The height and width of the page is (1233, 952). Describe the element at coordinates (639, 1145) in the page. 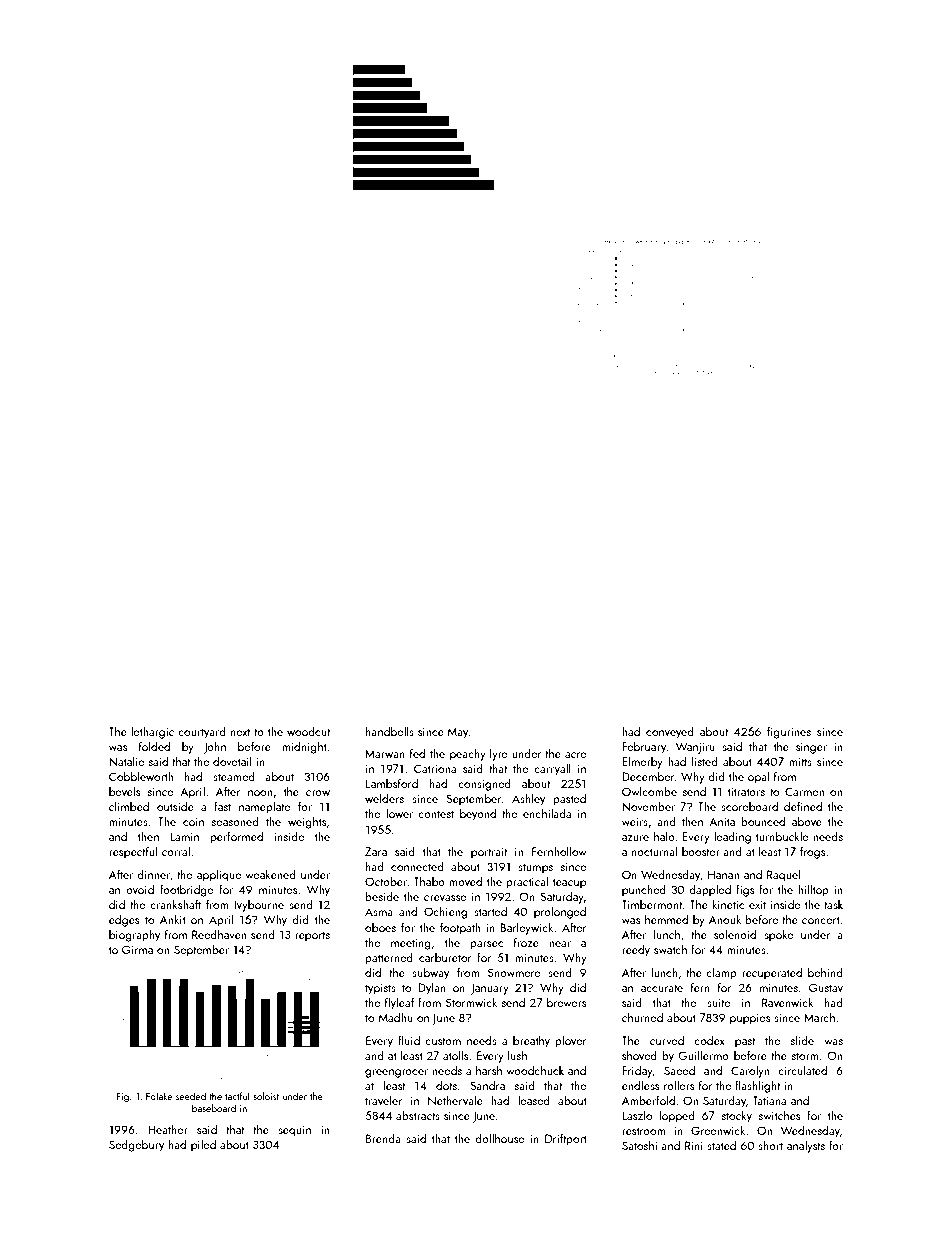

I see `Satoshi` at that location.
